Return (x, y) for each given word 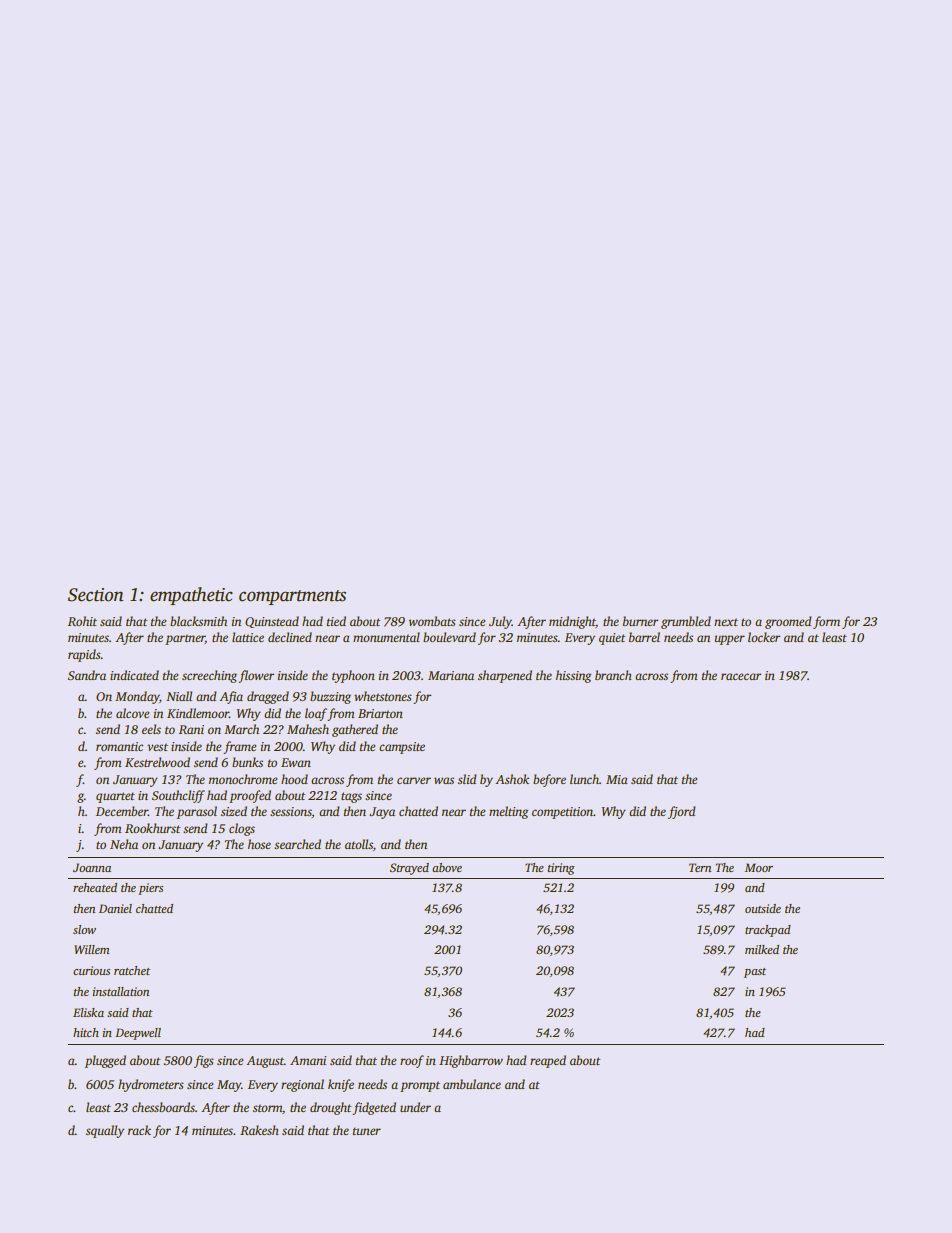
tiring (561, 869)
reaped (548, 1061)
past (755, 973)
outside (763, 908)
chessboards (163, 1107)
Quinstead (272, 622)
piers (150, 889)
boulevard (449, 637)
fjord (682, 812)
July (500, 622)
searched (297, 844)
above (447, 867)
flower (256, 676)
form (826, 622)
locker (764, 637)
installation (121, 991)
